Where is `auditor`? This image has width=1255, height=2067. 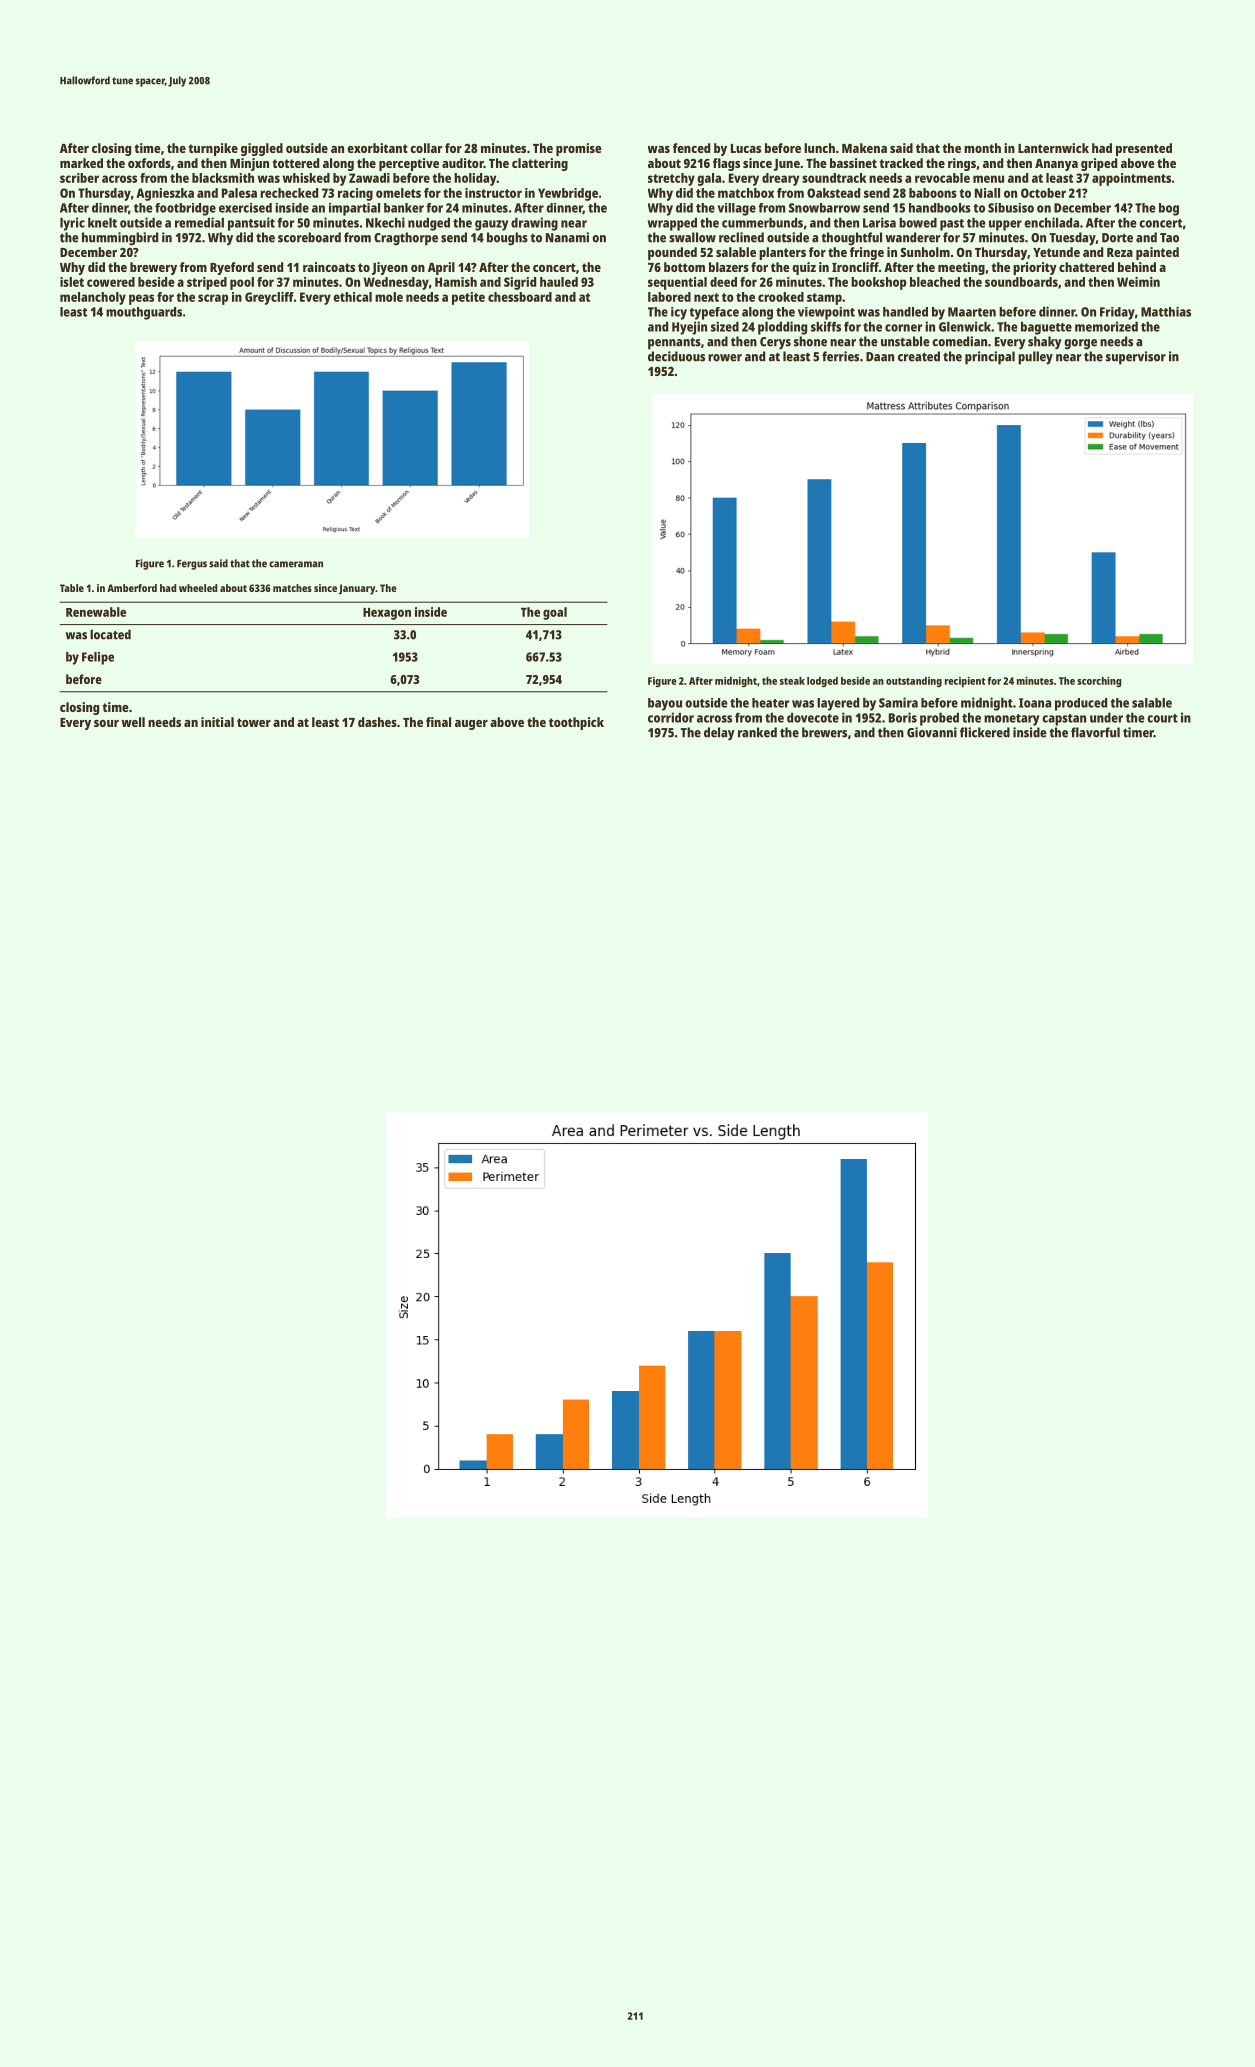 auditor is located at coordinates (463, 163).
